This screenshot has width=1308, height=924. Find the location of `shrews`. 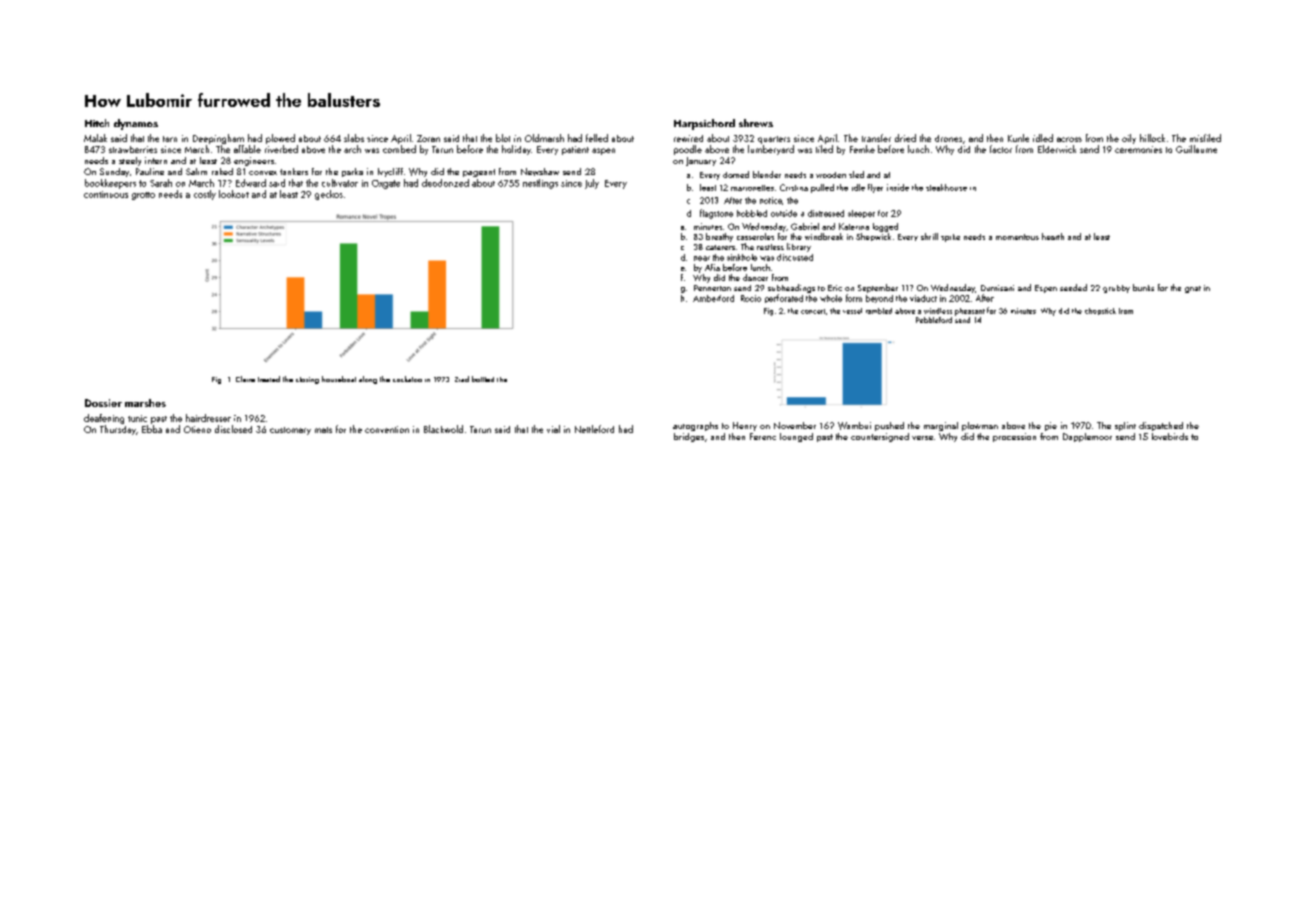

shrews is located at coordinates (756, 123).
